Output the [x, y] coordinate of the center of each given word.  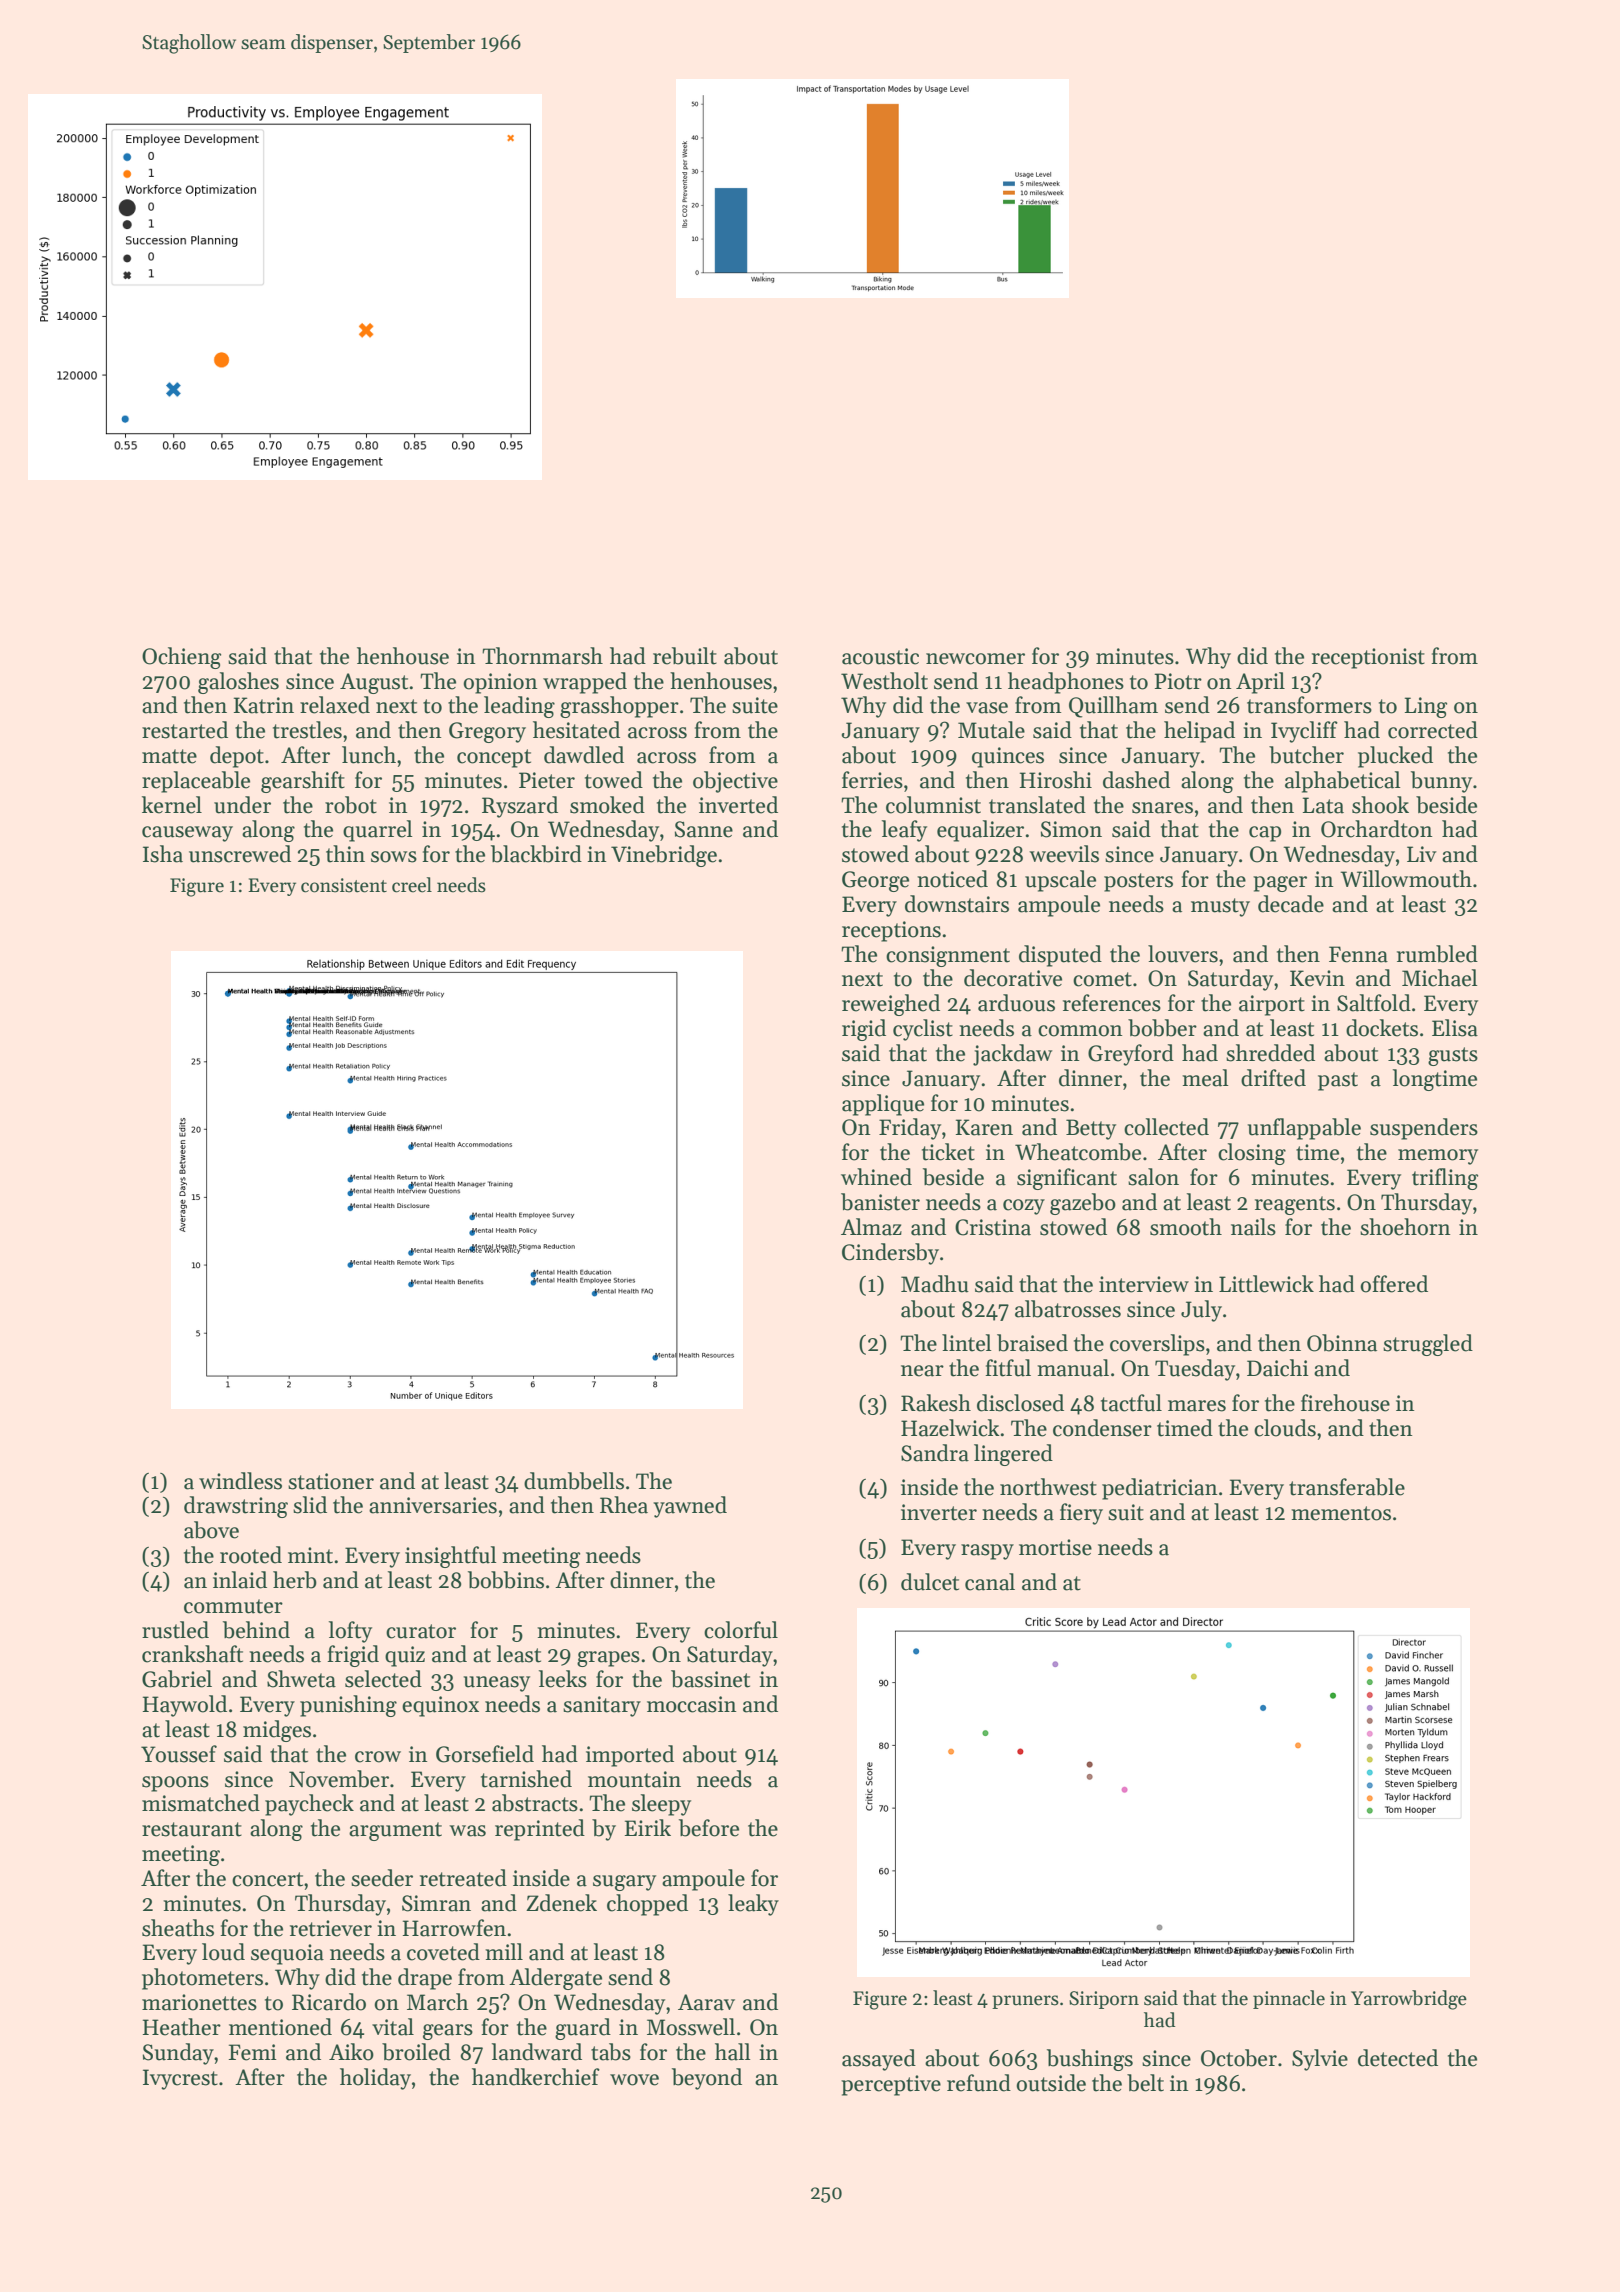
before [709, 1828]
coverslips [1157, 1345]
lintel [967, 1343]
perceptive [891, 2085]
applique [883, 1105]
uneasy [496, 1684]
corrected [1433, 730]
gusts [1453, 1056]
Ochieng [181, 658]
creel [412, 885]
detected [1398, 2058]
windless [240, 1481]
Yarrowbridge [1409, 2000]
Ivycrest [180, 2079]
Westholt [884, 681]
